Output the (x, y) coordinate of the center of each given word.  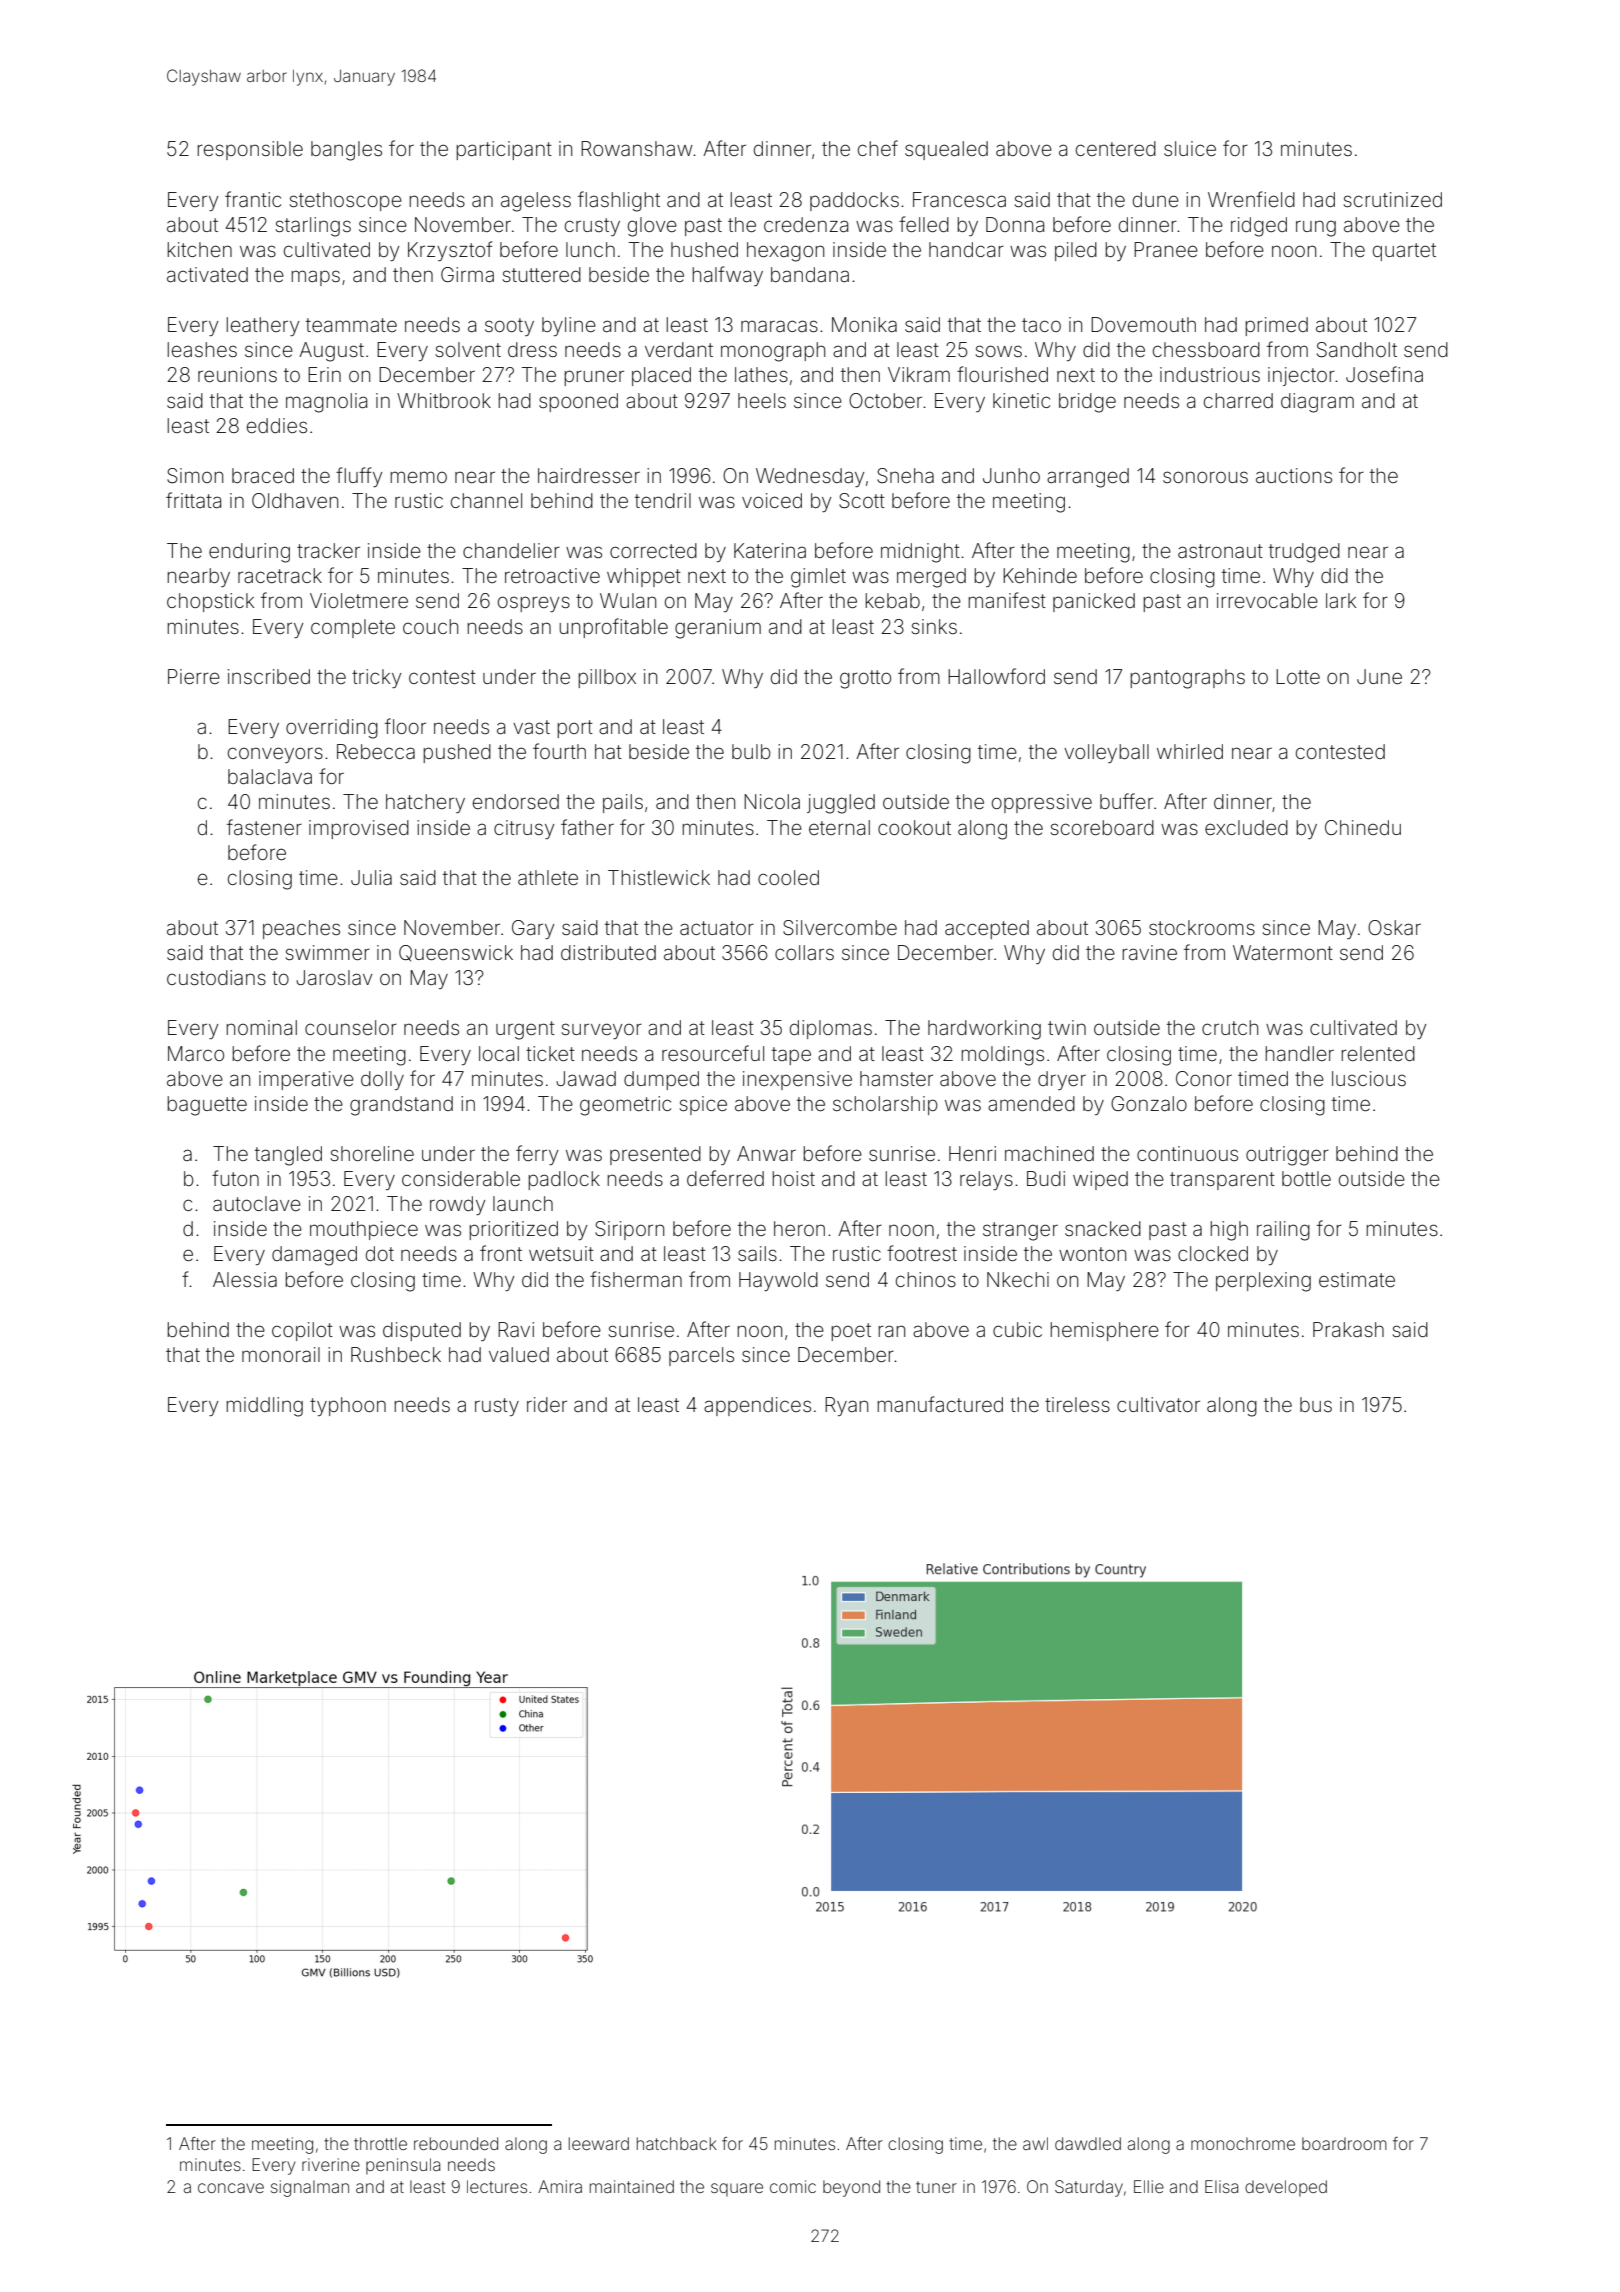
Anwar (766, 1153)
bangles (346, 151)
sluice (1190, 148)
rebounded (456, 2143)
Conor (1204, 1078)
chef (878, 148)
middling (264, 1407)
